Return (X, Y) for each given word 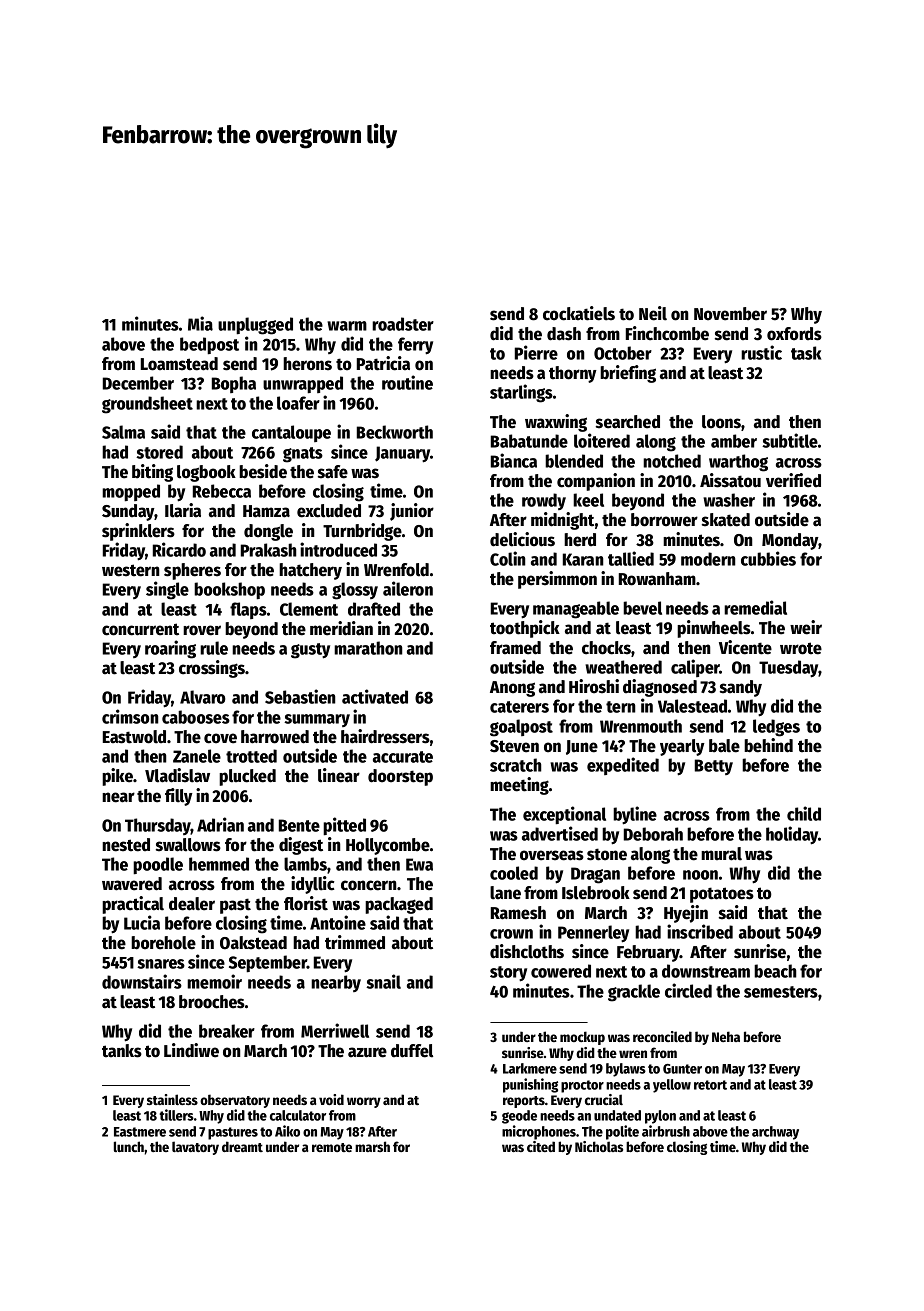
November (730, 314)
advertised (560, 833)
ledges (776, 728)
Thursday (158, 826)
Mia (200, 323)
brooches (212, 1002)
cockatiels (579, 313)
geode (519, 1117)
